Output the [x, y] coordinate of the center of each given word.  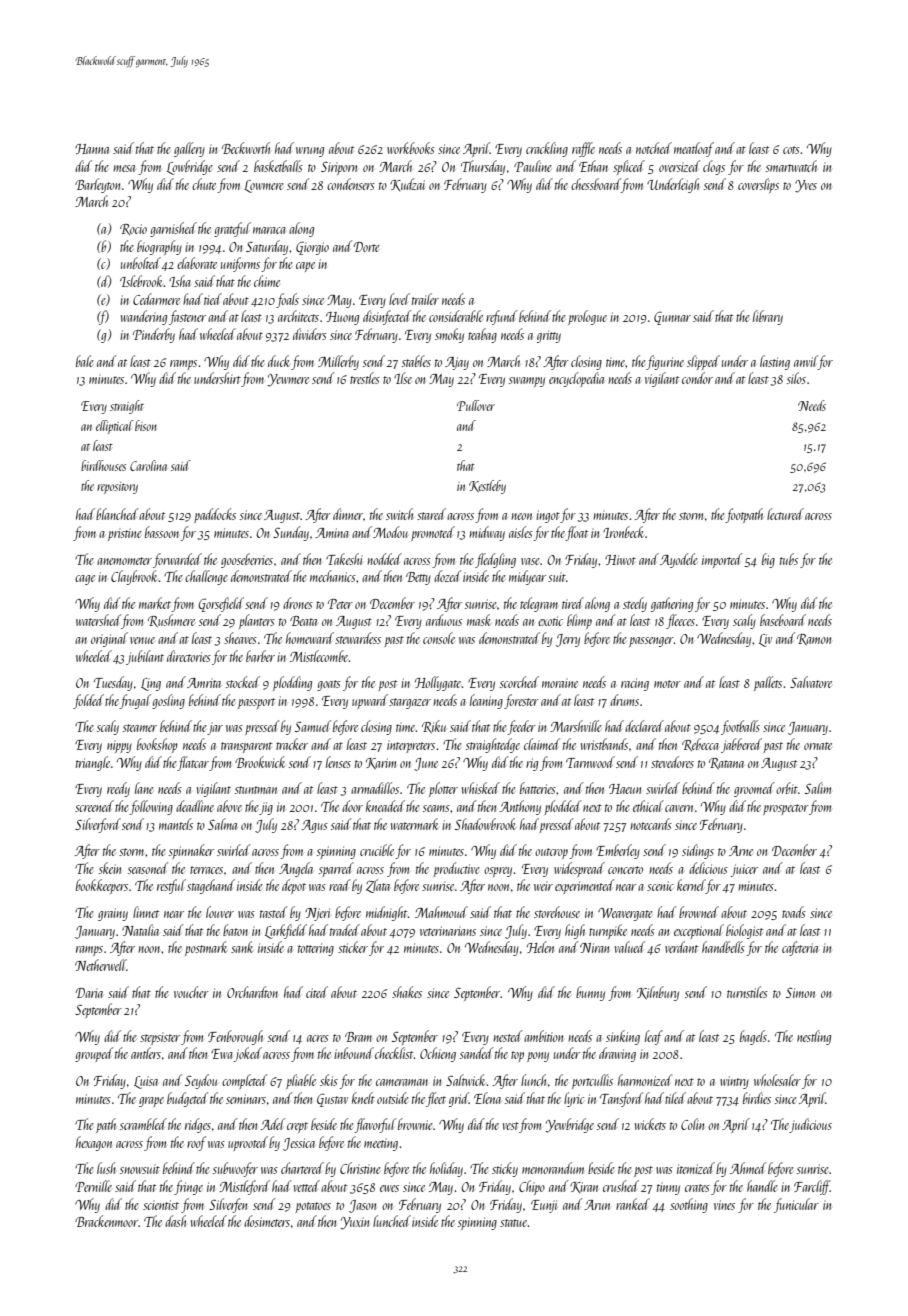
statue [514, 1223]
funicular [796, 1205]
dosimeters [267, 1221]
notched [654, 148]
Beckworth [246, 148]
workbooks [411, 148]
